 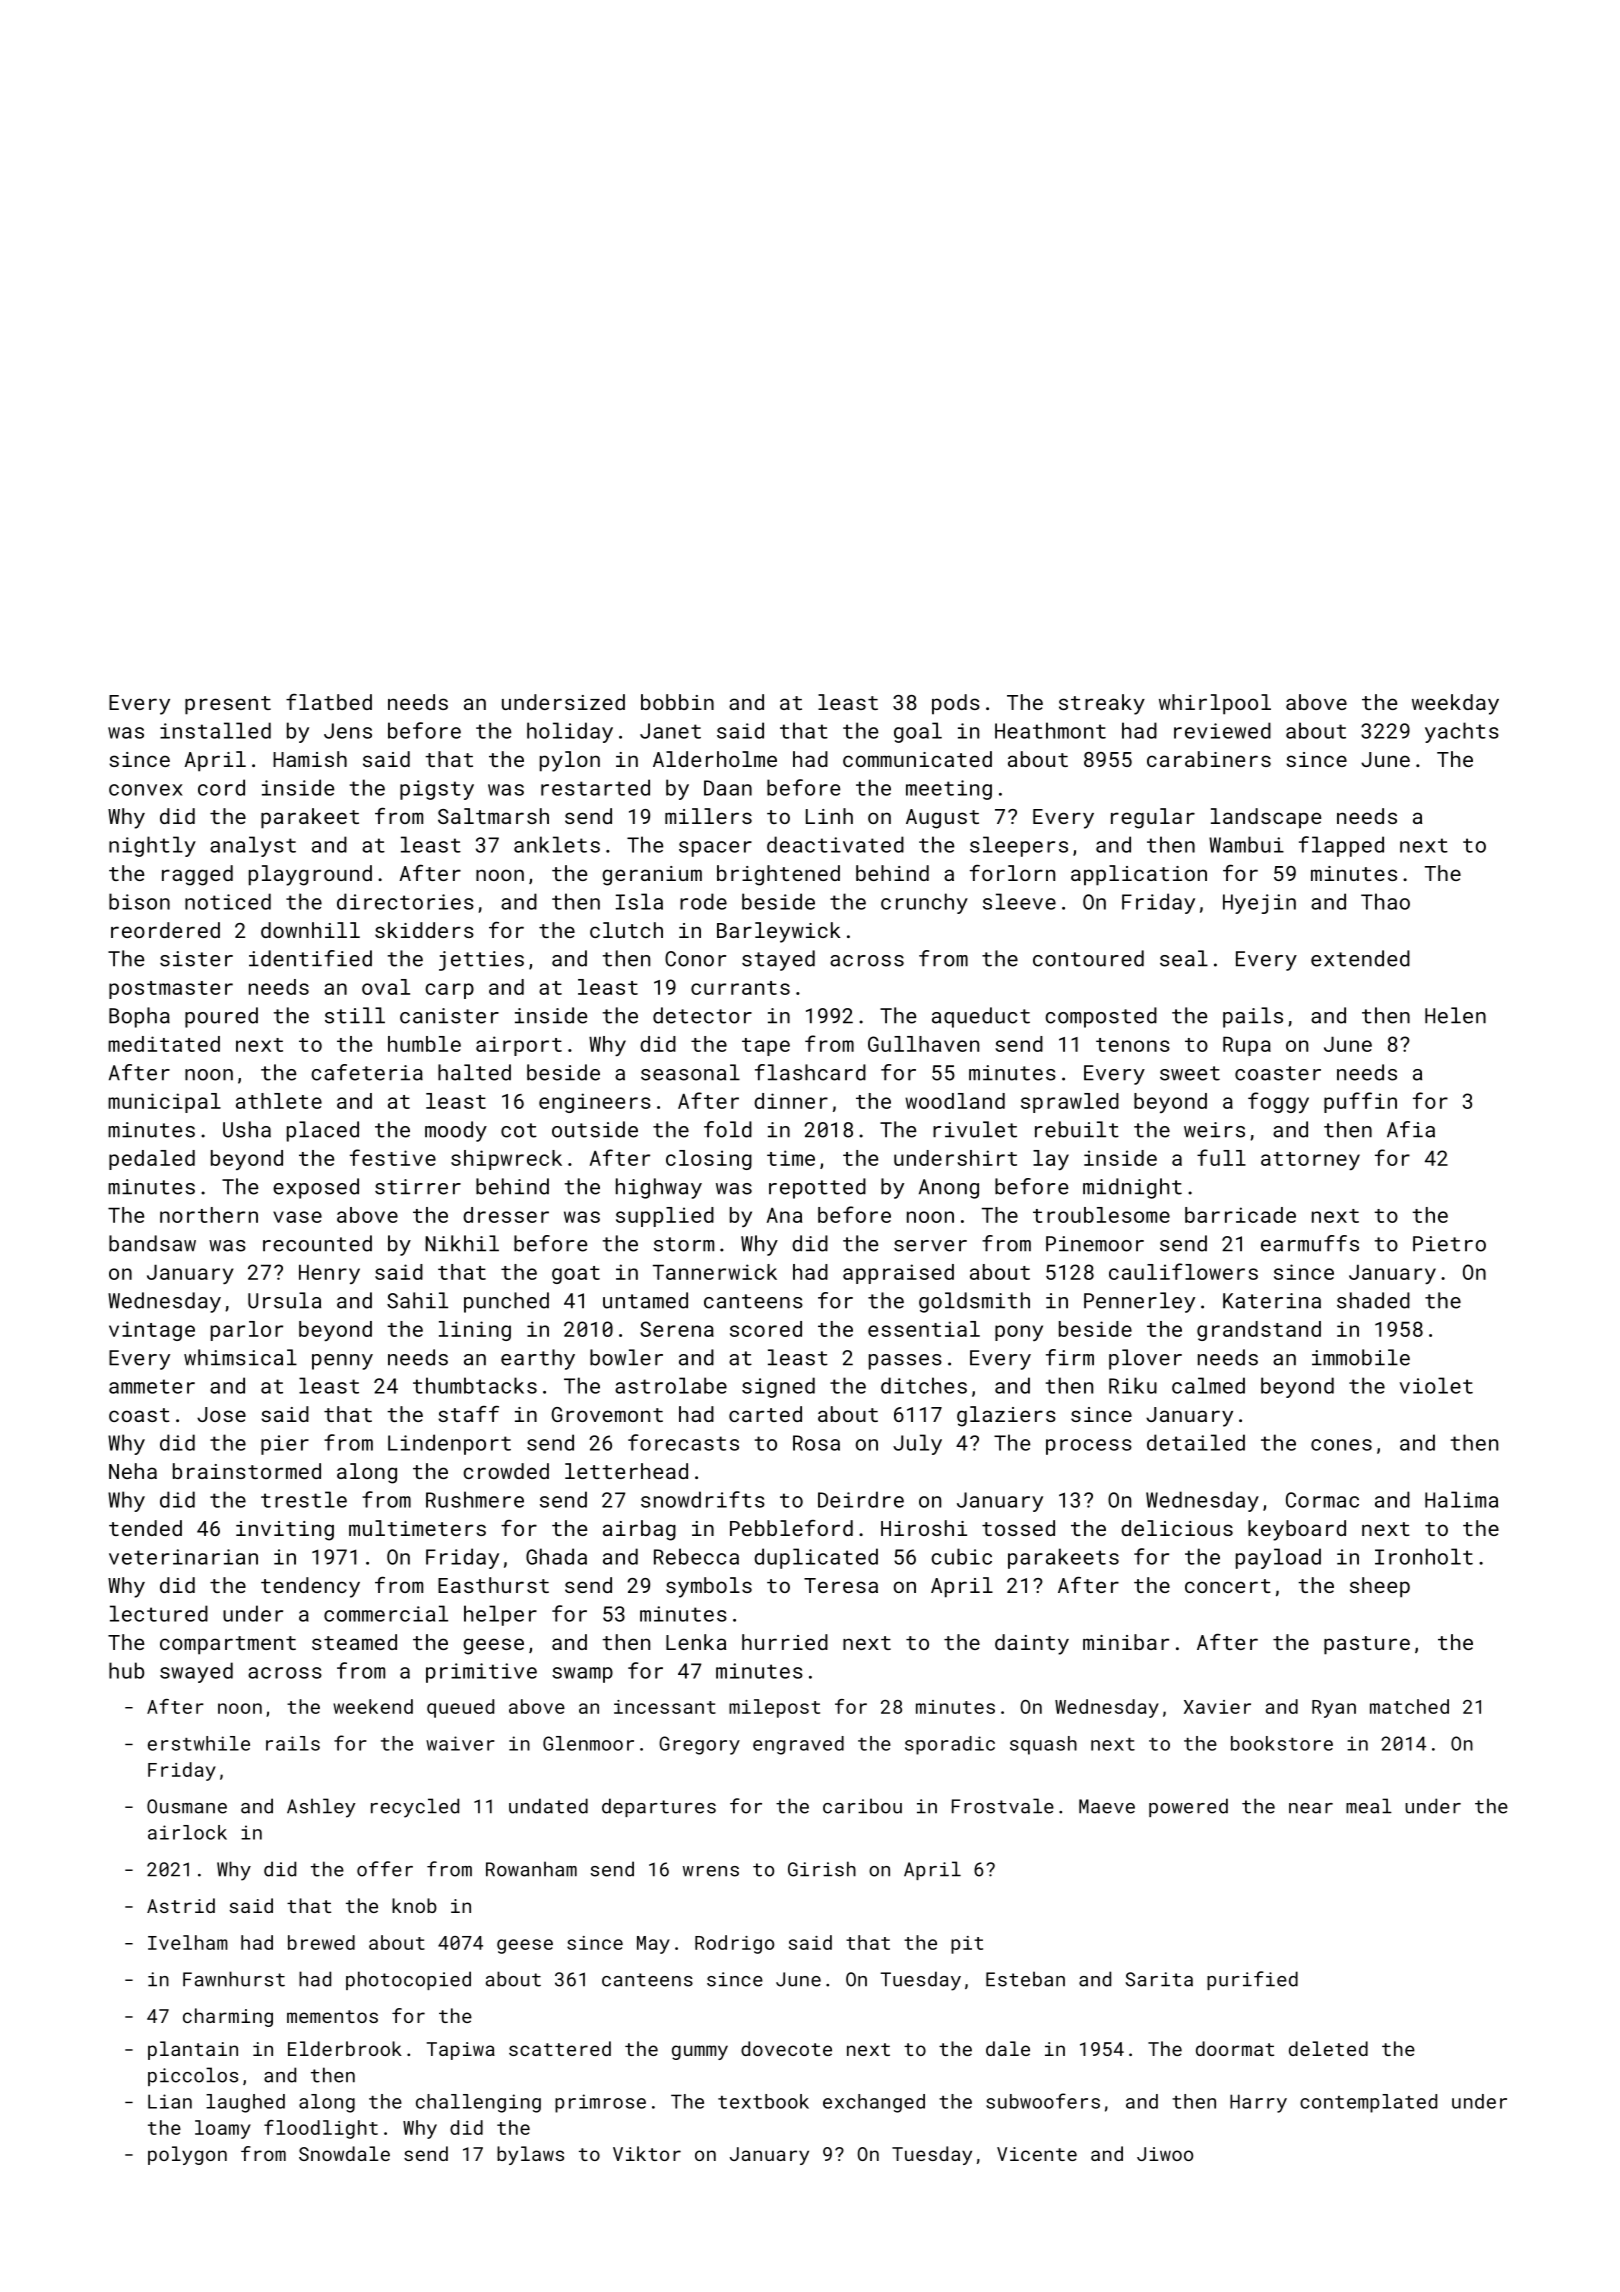 What do you see at coordinates (1139, 875) in the image?
I see `application` at bounding box center [1139, 875].
